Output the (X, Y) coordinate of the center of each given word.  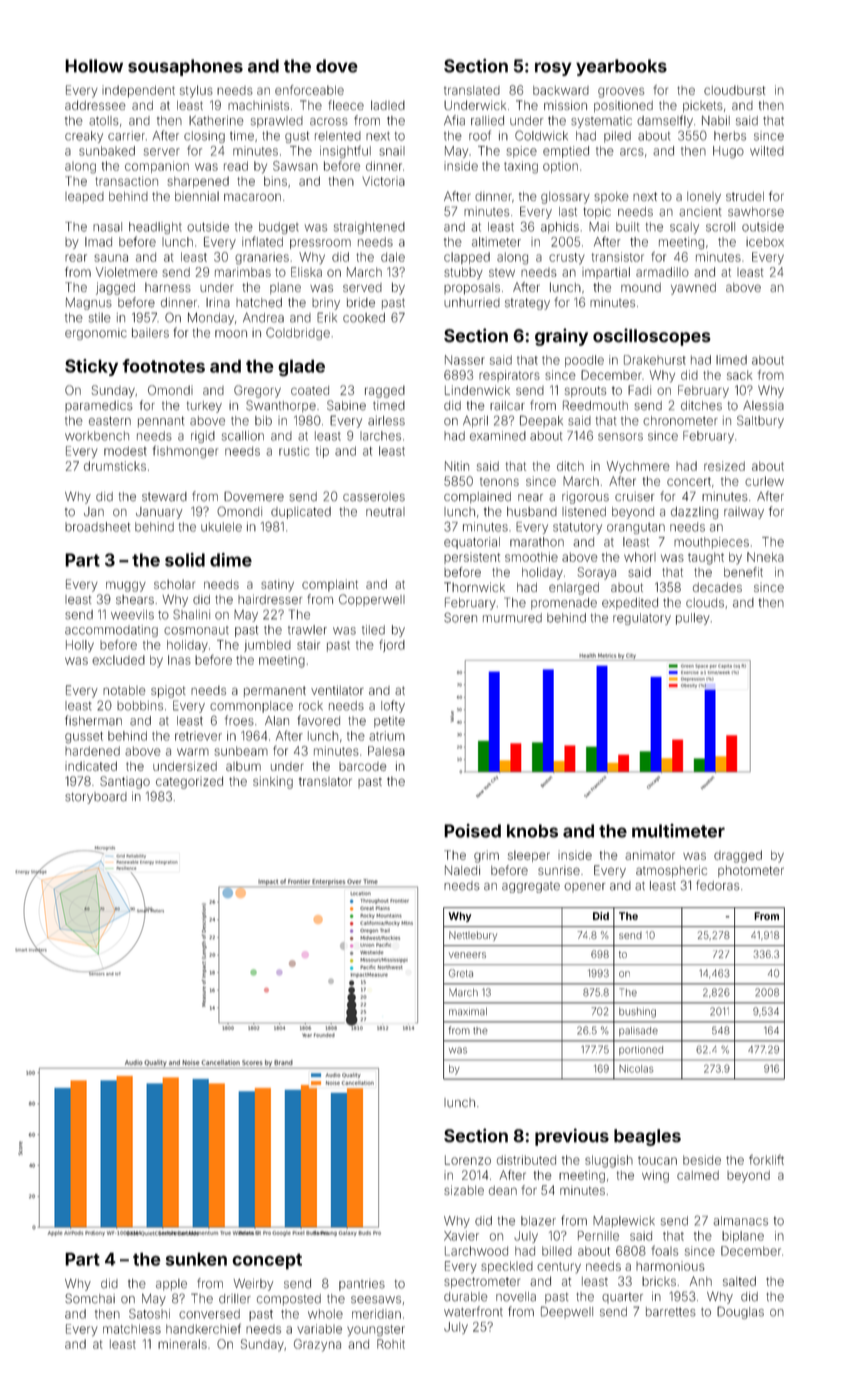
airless (386, 421)
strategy (527, 304)
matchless (132, 1329)
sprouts (585, 391)
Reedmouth (595, 405)
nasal (107, 227)
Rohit (391, 1344)
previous (572, 1137)
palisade (638, 1031)
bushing (637, 1012)
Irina (218, 303)
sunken (196, 1259)
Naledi (462, 870)
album (243, 766)
